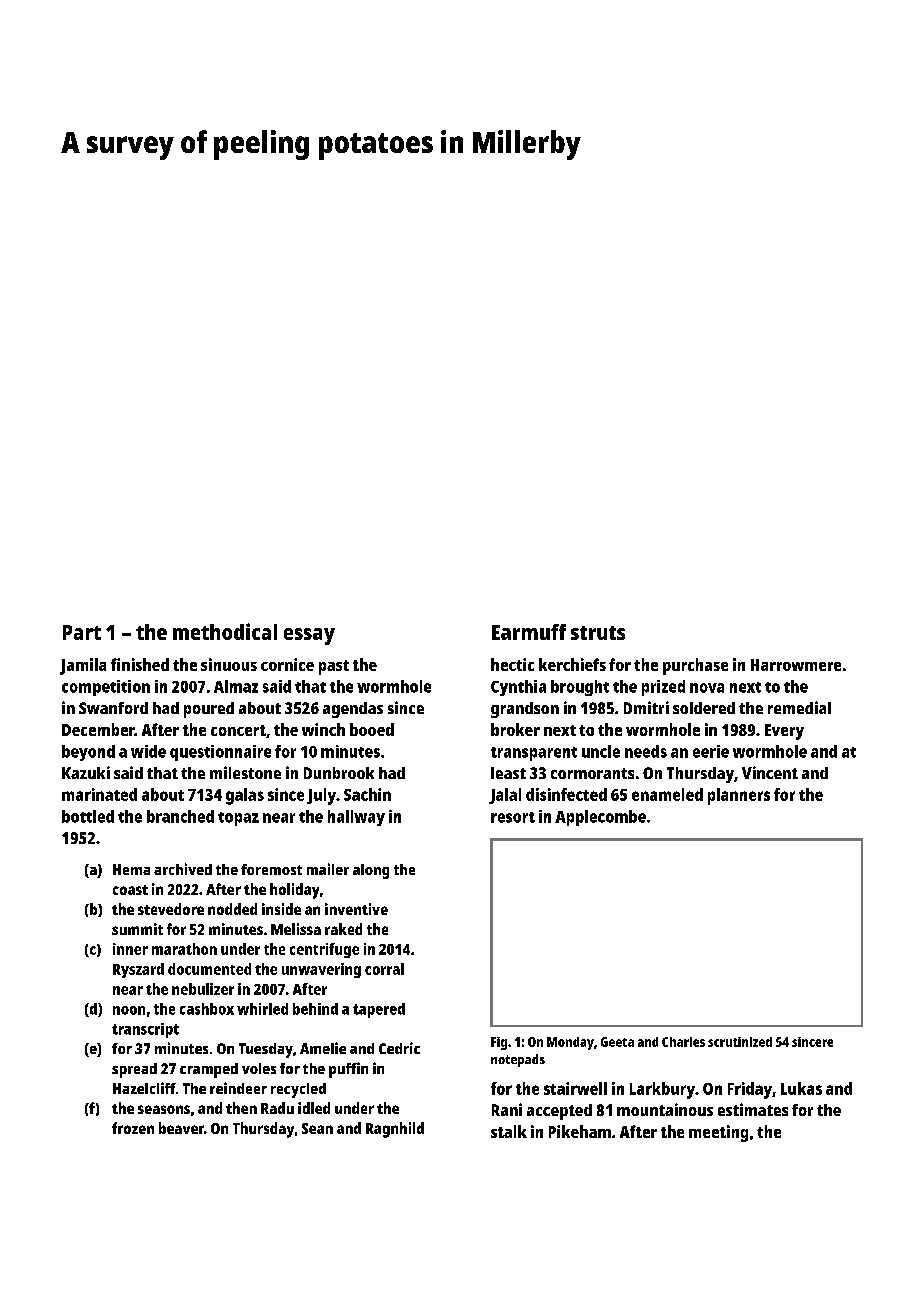 The image size is (924, 1311). I want to click on summit, so click(137, 929).
